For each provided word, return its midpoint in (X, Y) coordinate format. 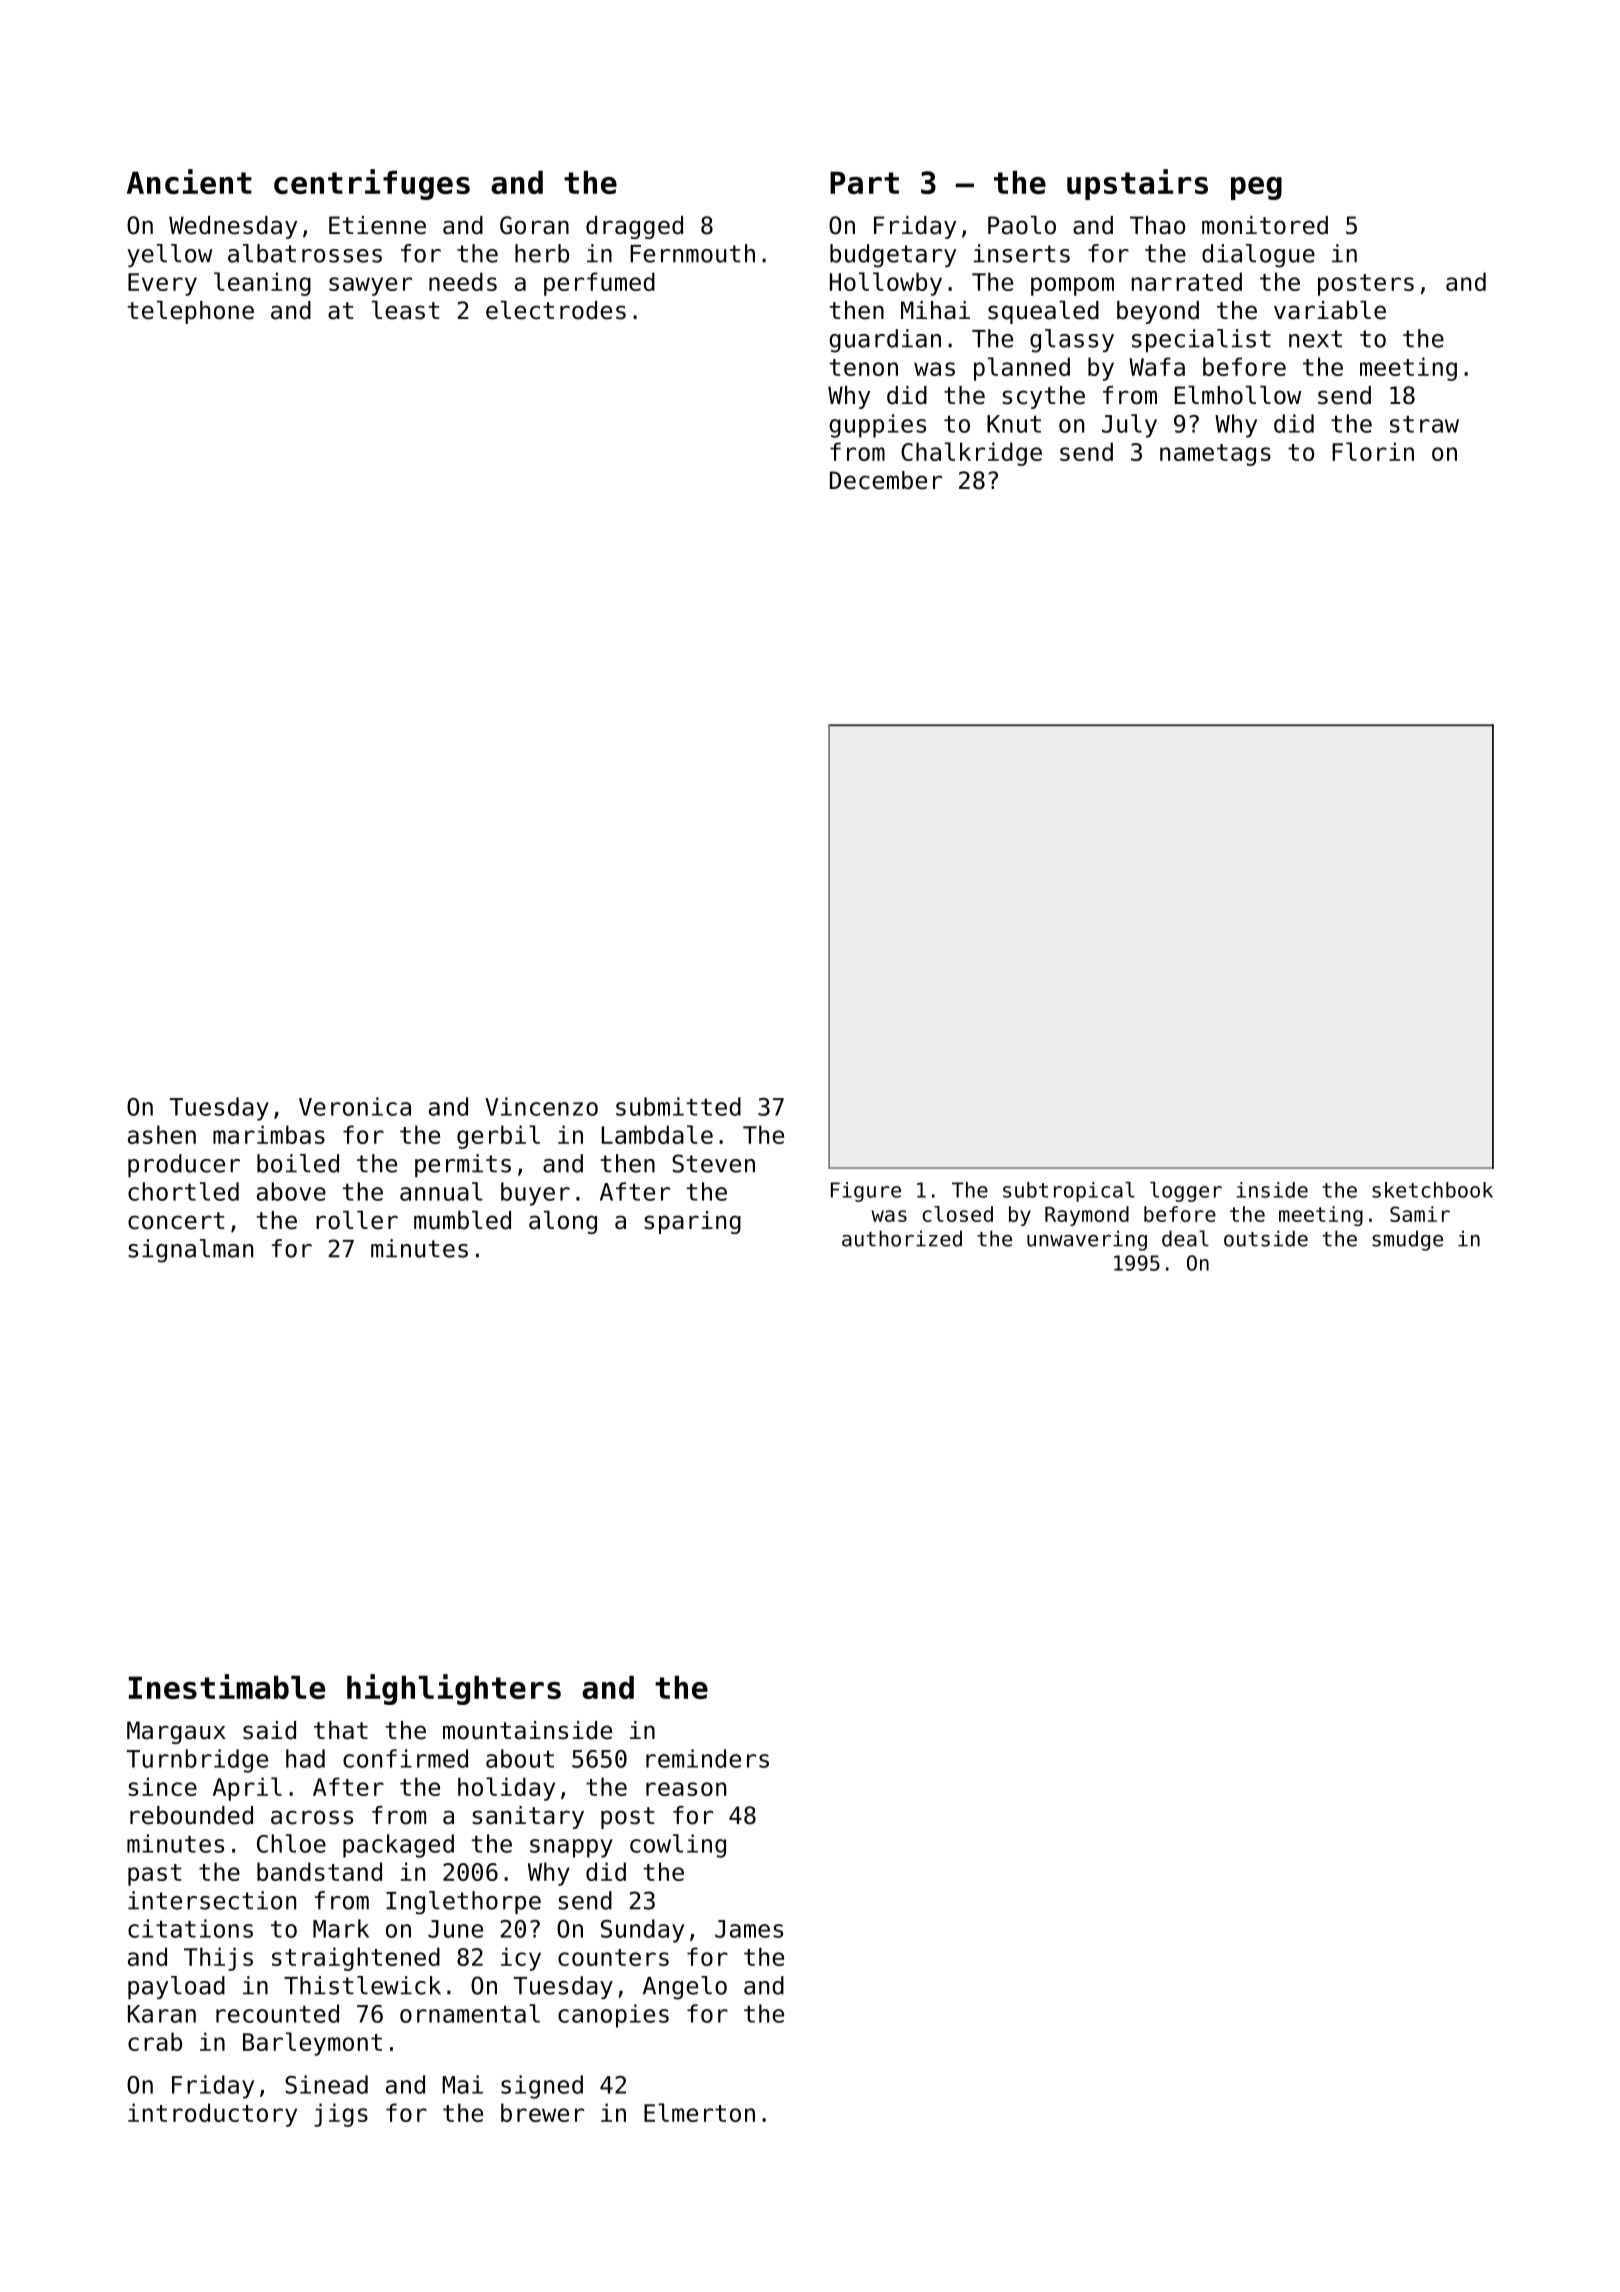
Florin (1373, 451)
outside (1266, 1238)
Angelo (685, 1988)
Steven (713, 1163)
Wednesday (233, 227)
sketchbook (1432, 1190)
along (563, 1222)
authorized (902, 1238)
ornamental (470, 2013)
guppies (877, 426)
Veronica (355, 1106)
